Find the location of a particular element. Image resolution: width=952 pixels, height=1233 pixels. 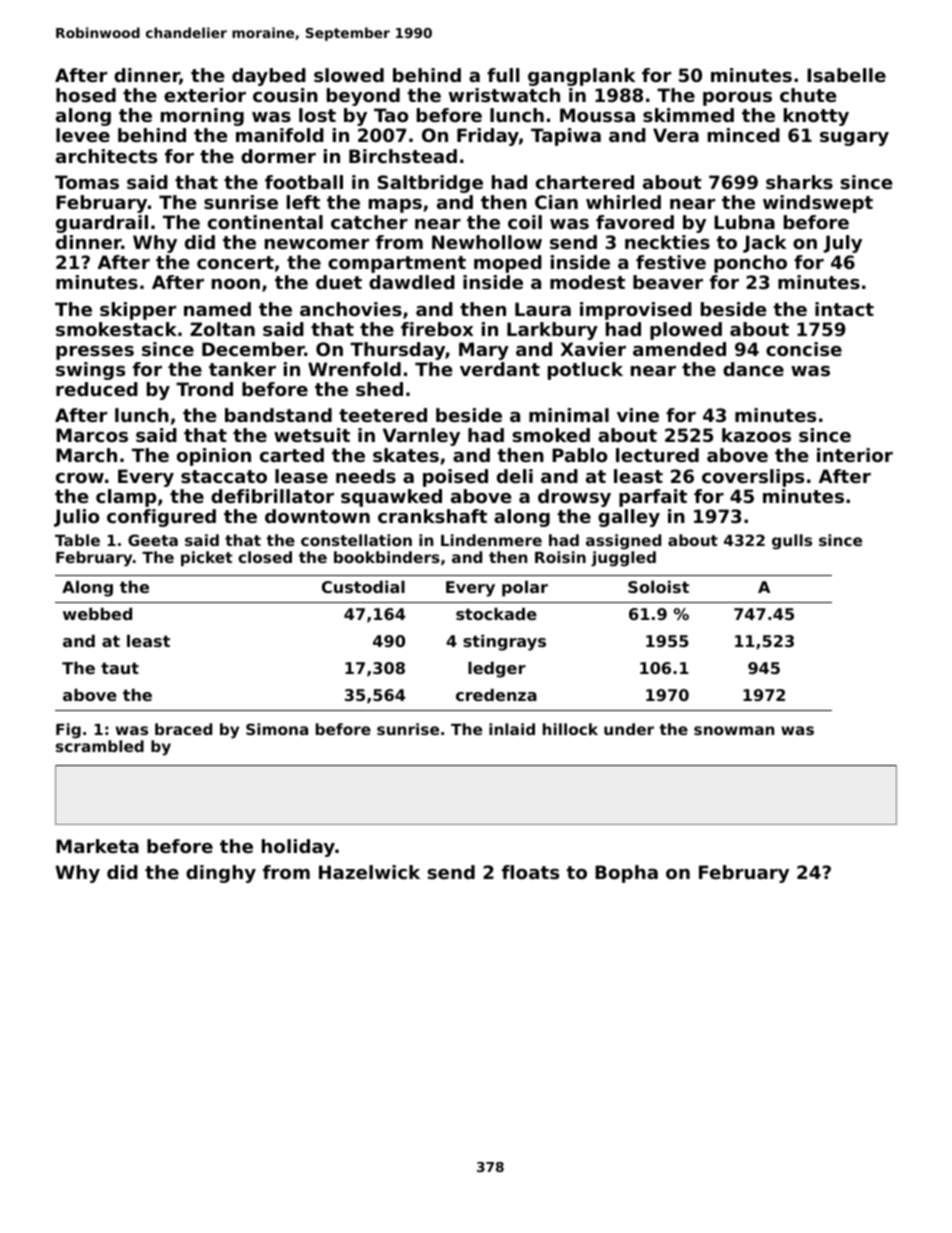

Tao is located at coordinates (391, 115).
